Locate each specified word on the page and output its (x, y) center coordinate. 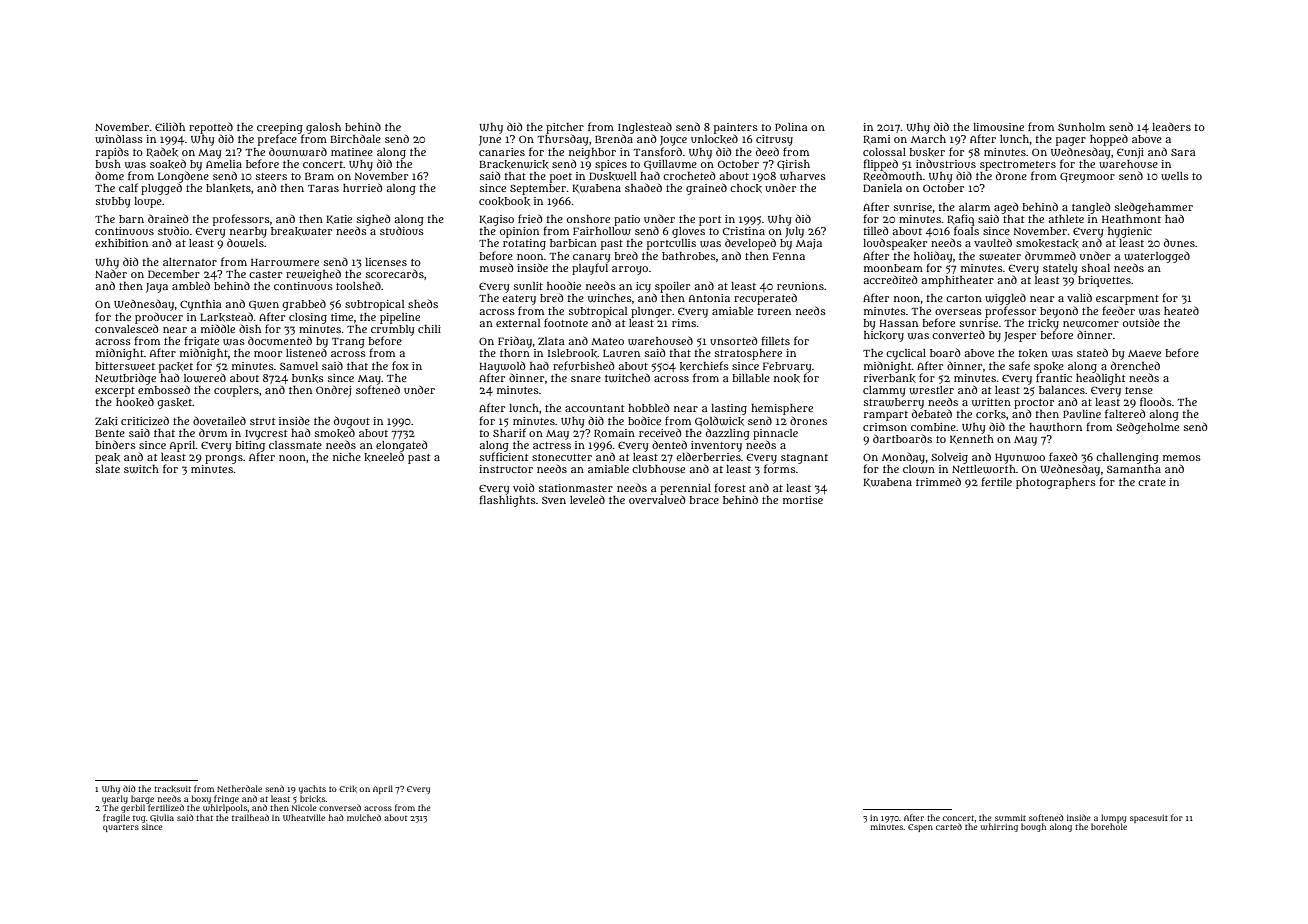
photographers (1056, 483)
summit (1010, 818)
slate (108, 469)
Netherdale (239, 788)
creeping (280, 128)
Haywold (502, 367)
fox (400, 365)
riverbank (890, 378)
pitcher (565, 128)
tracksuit (172, 789)
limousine (998, 127)
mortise (803, 500)
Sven (554, 500)
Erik (348, 789)
